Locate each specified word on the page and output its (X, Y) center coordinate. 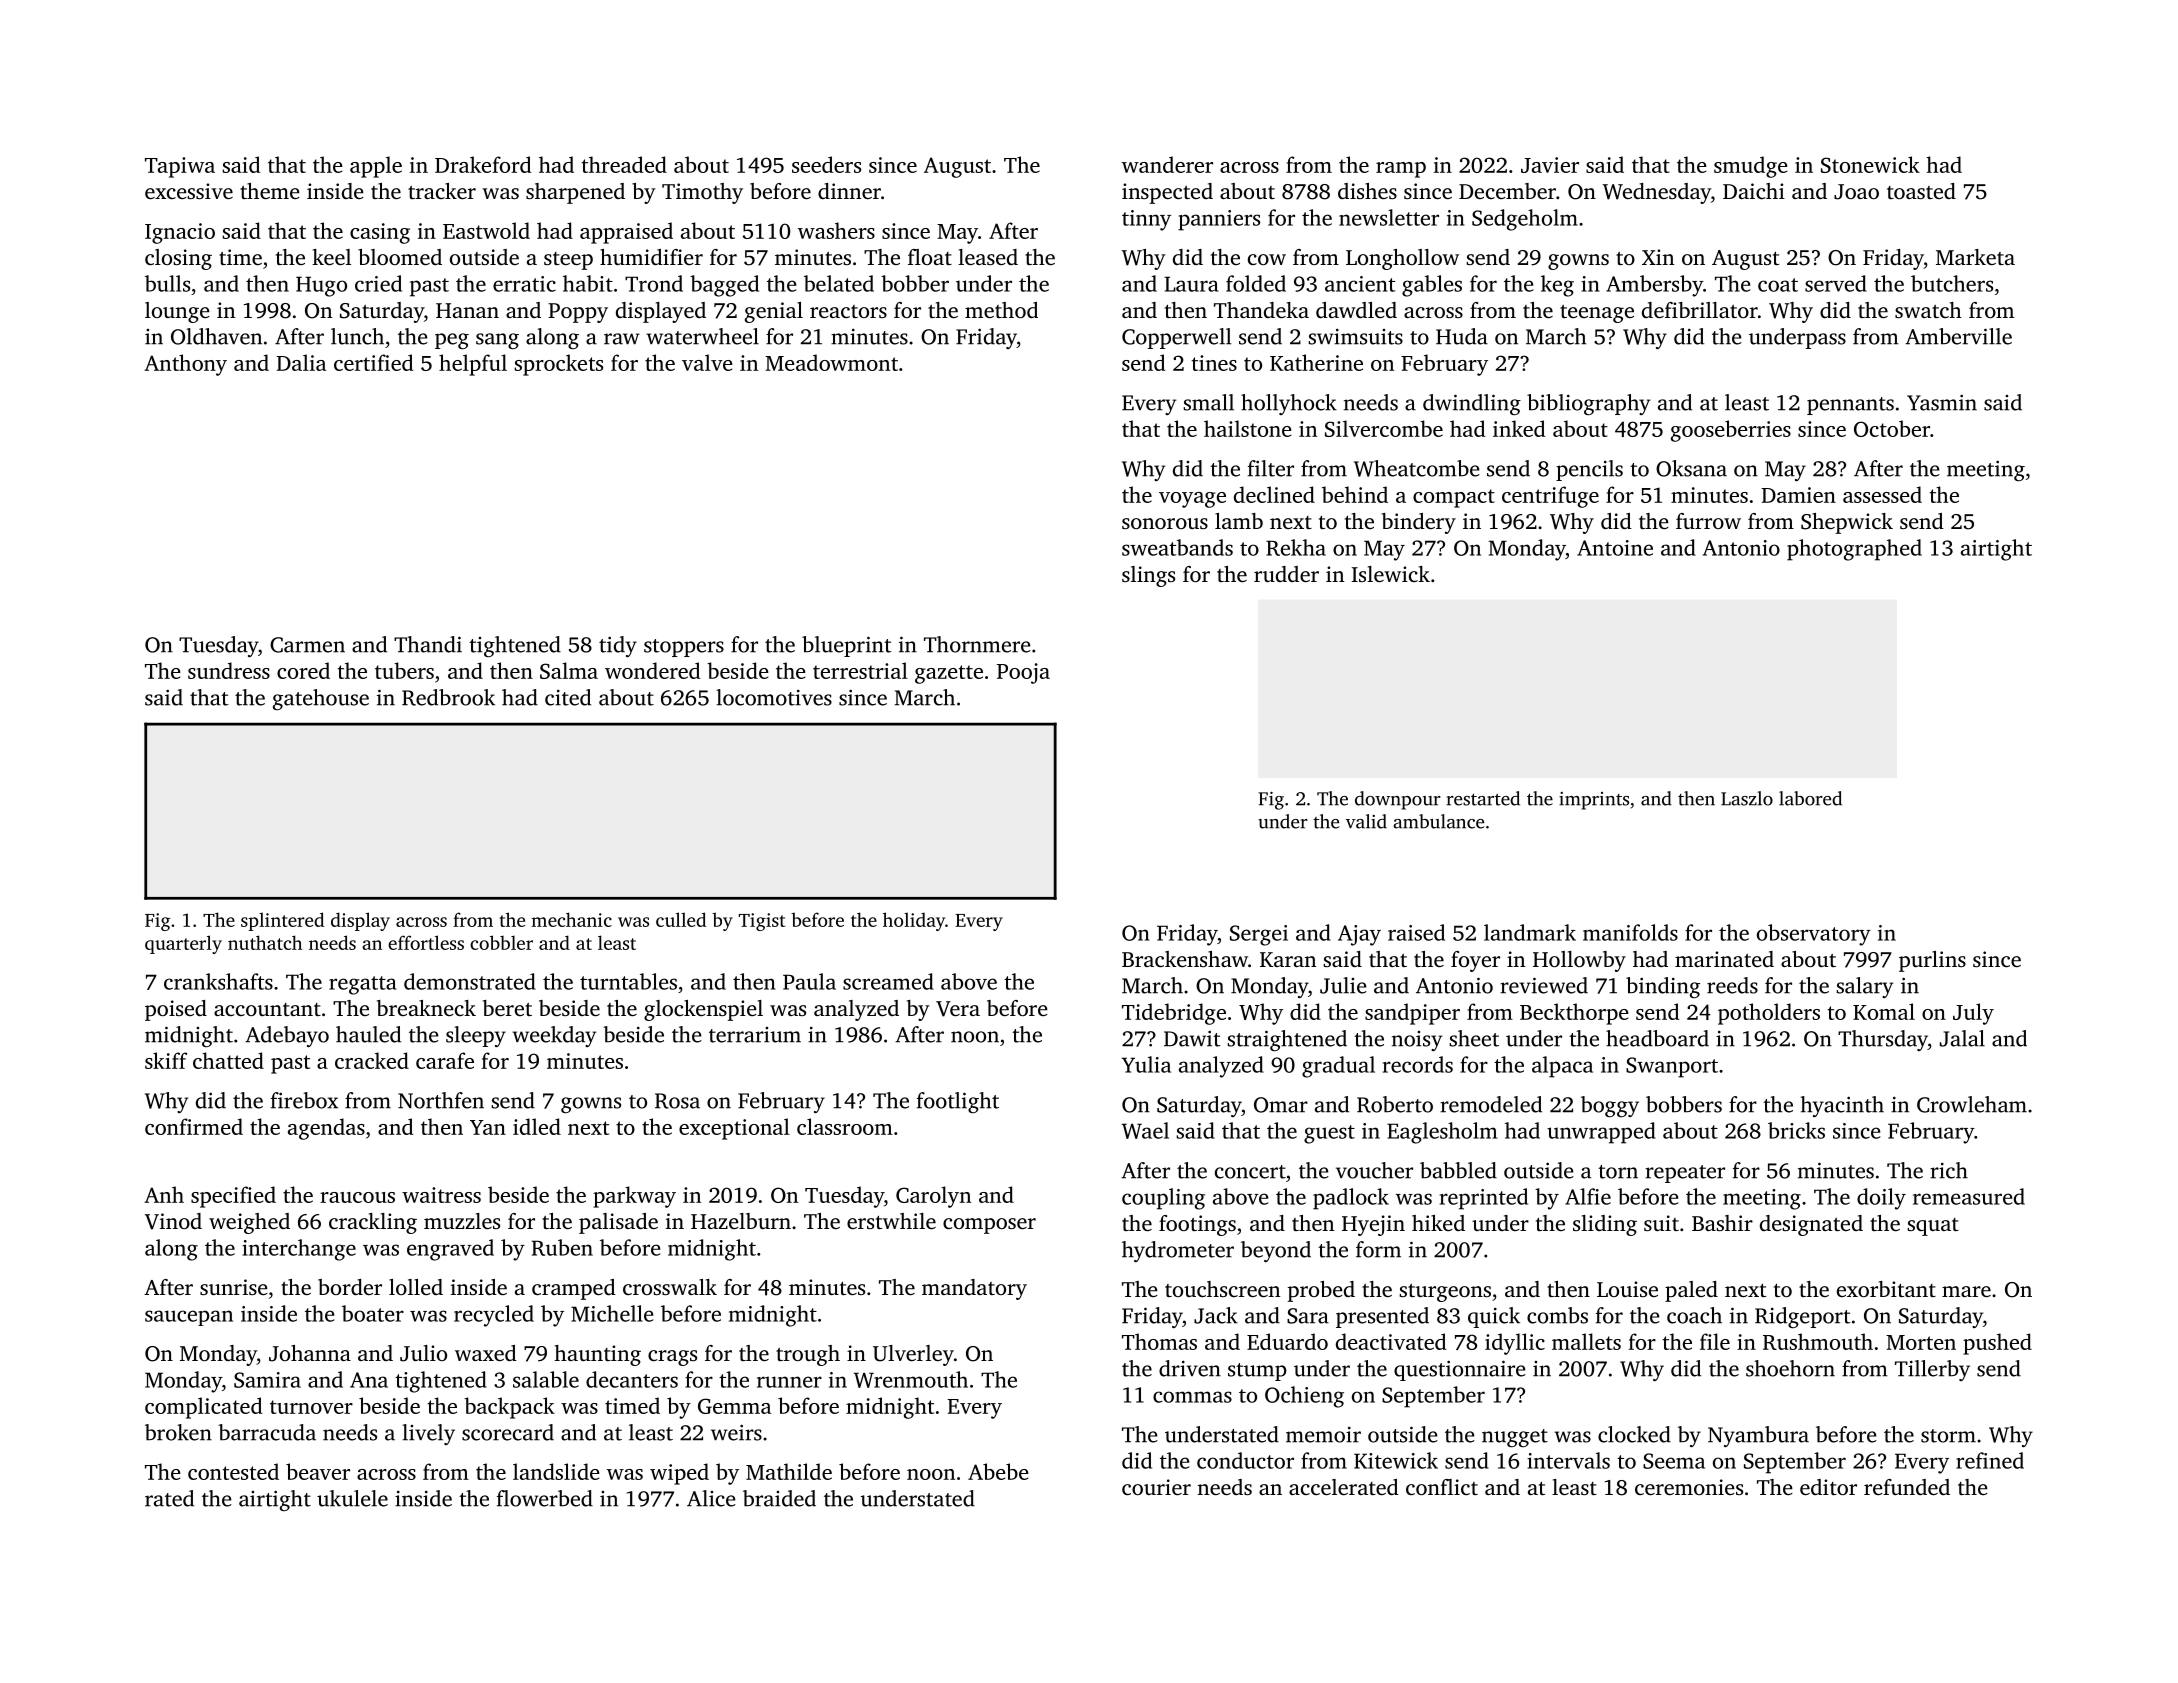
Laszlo (1747, 798)
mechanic (571, 919)
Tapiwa (180, 167)
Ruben (562, 1247)
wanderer (1167, 164)
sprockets (558, 365)
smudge (1751, 167)
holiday (914, 921)
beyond (1276, 1251)
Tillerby (1932, 1370)
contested (233, 1471)
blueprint (847, 646)
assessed (1882, 494)
